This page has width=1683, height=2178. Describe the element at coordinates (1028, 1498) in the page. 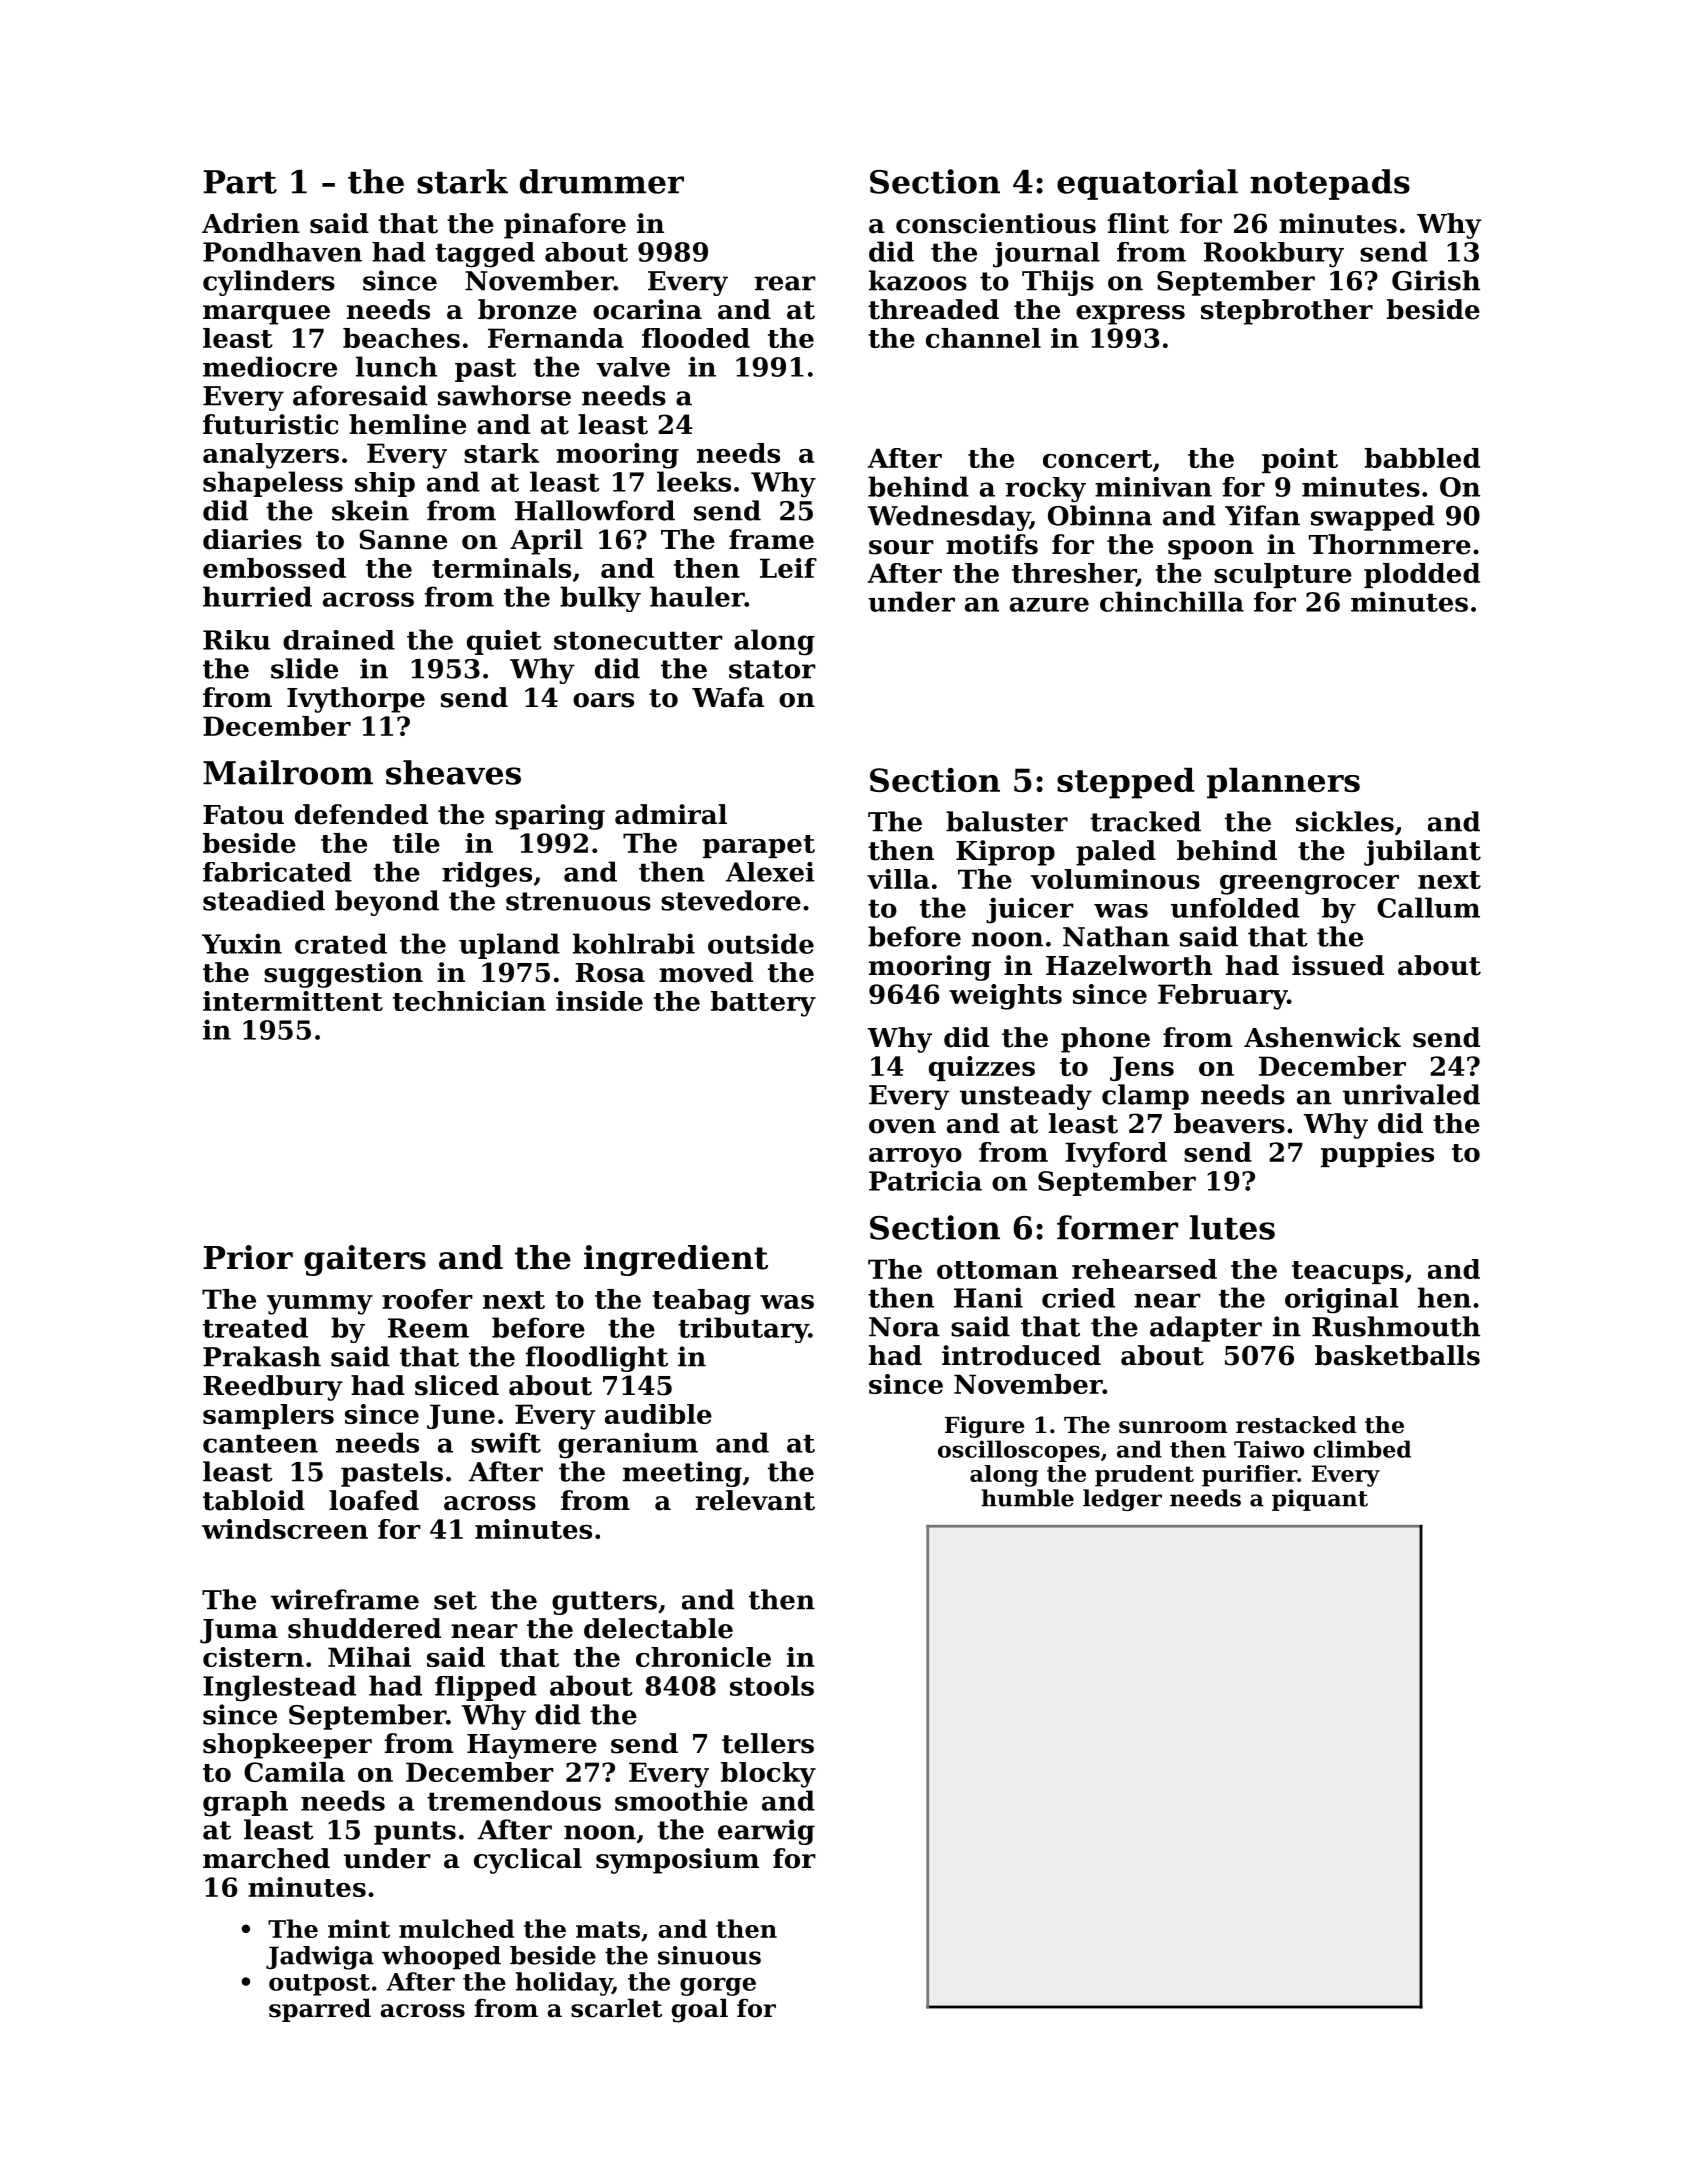

I see `humble` at that location.
